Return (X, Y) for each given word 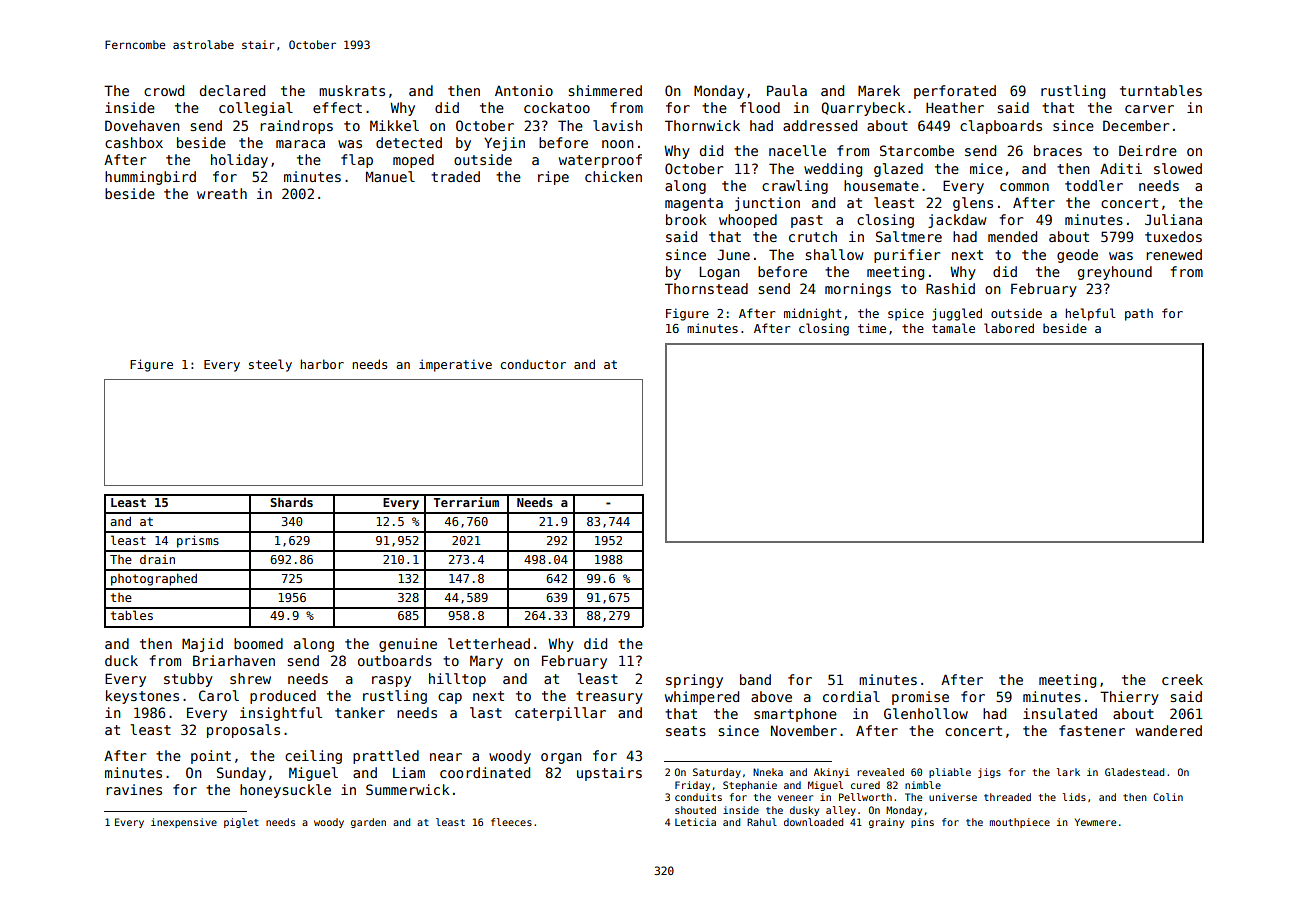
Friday (692, 786)
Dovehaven (142, 125)
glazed (898, 170)
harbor (322, 364)
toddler (1094, 185)
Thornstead (706, 288)
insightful (281, 714)
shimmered (605, 90)
